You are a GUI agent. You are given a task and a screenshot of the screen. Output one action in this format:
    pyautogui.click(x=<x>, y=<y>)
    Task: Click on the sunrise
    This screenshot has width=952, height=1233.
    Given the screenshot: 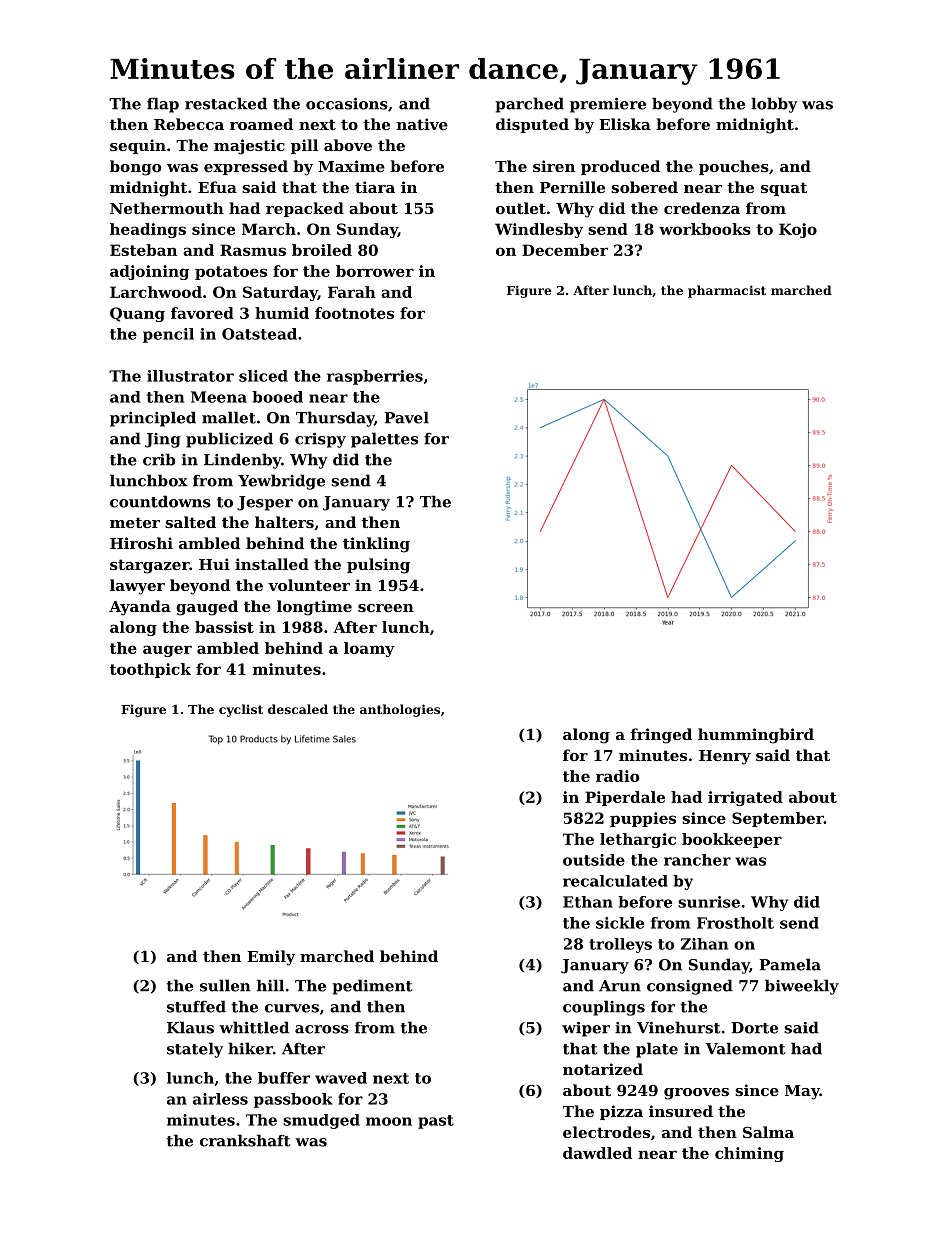 What is the action you would take?
    pyautogui.click(x=709, y=902)
